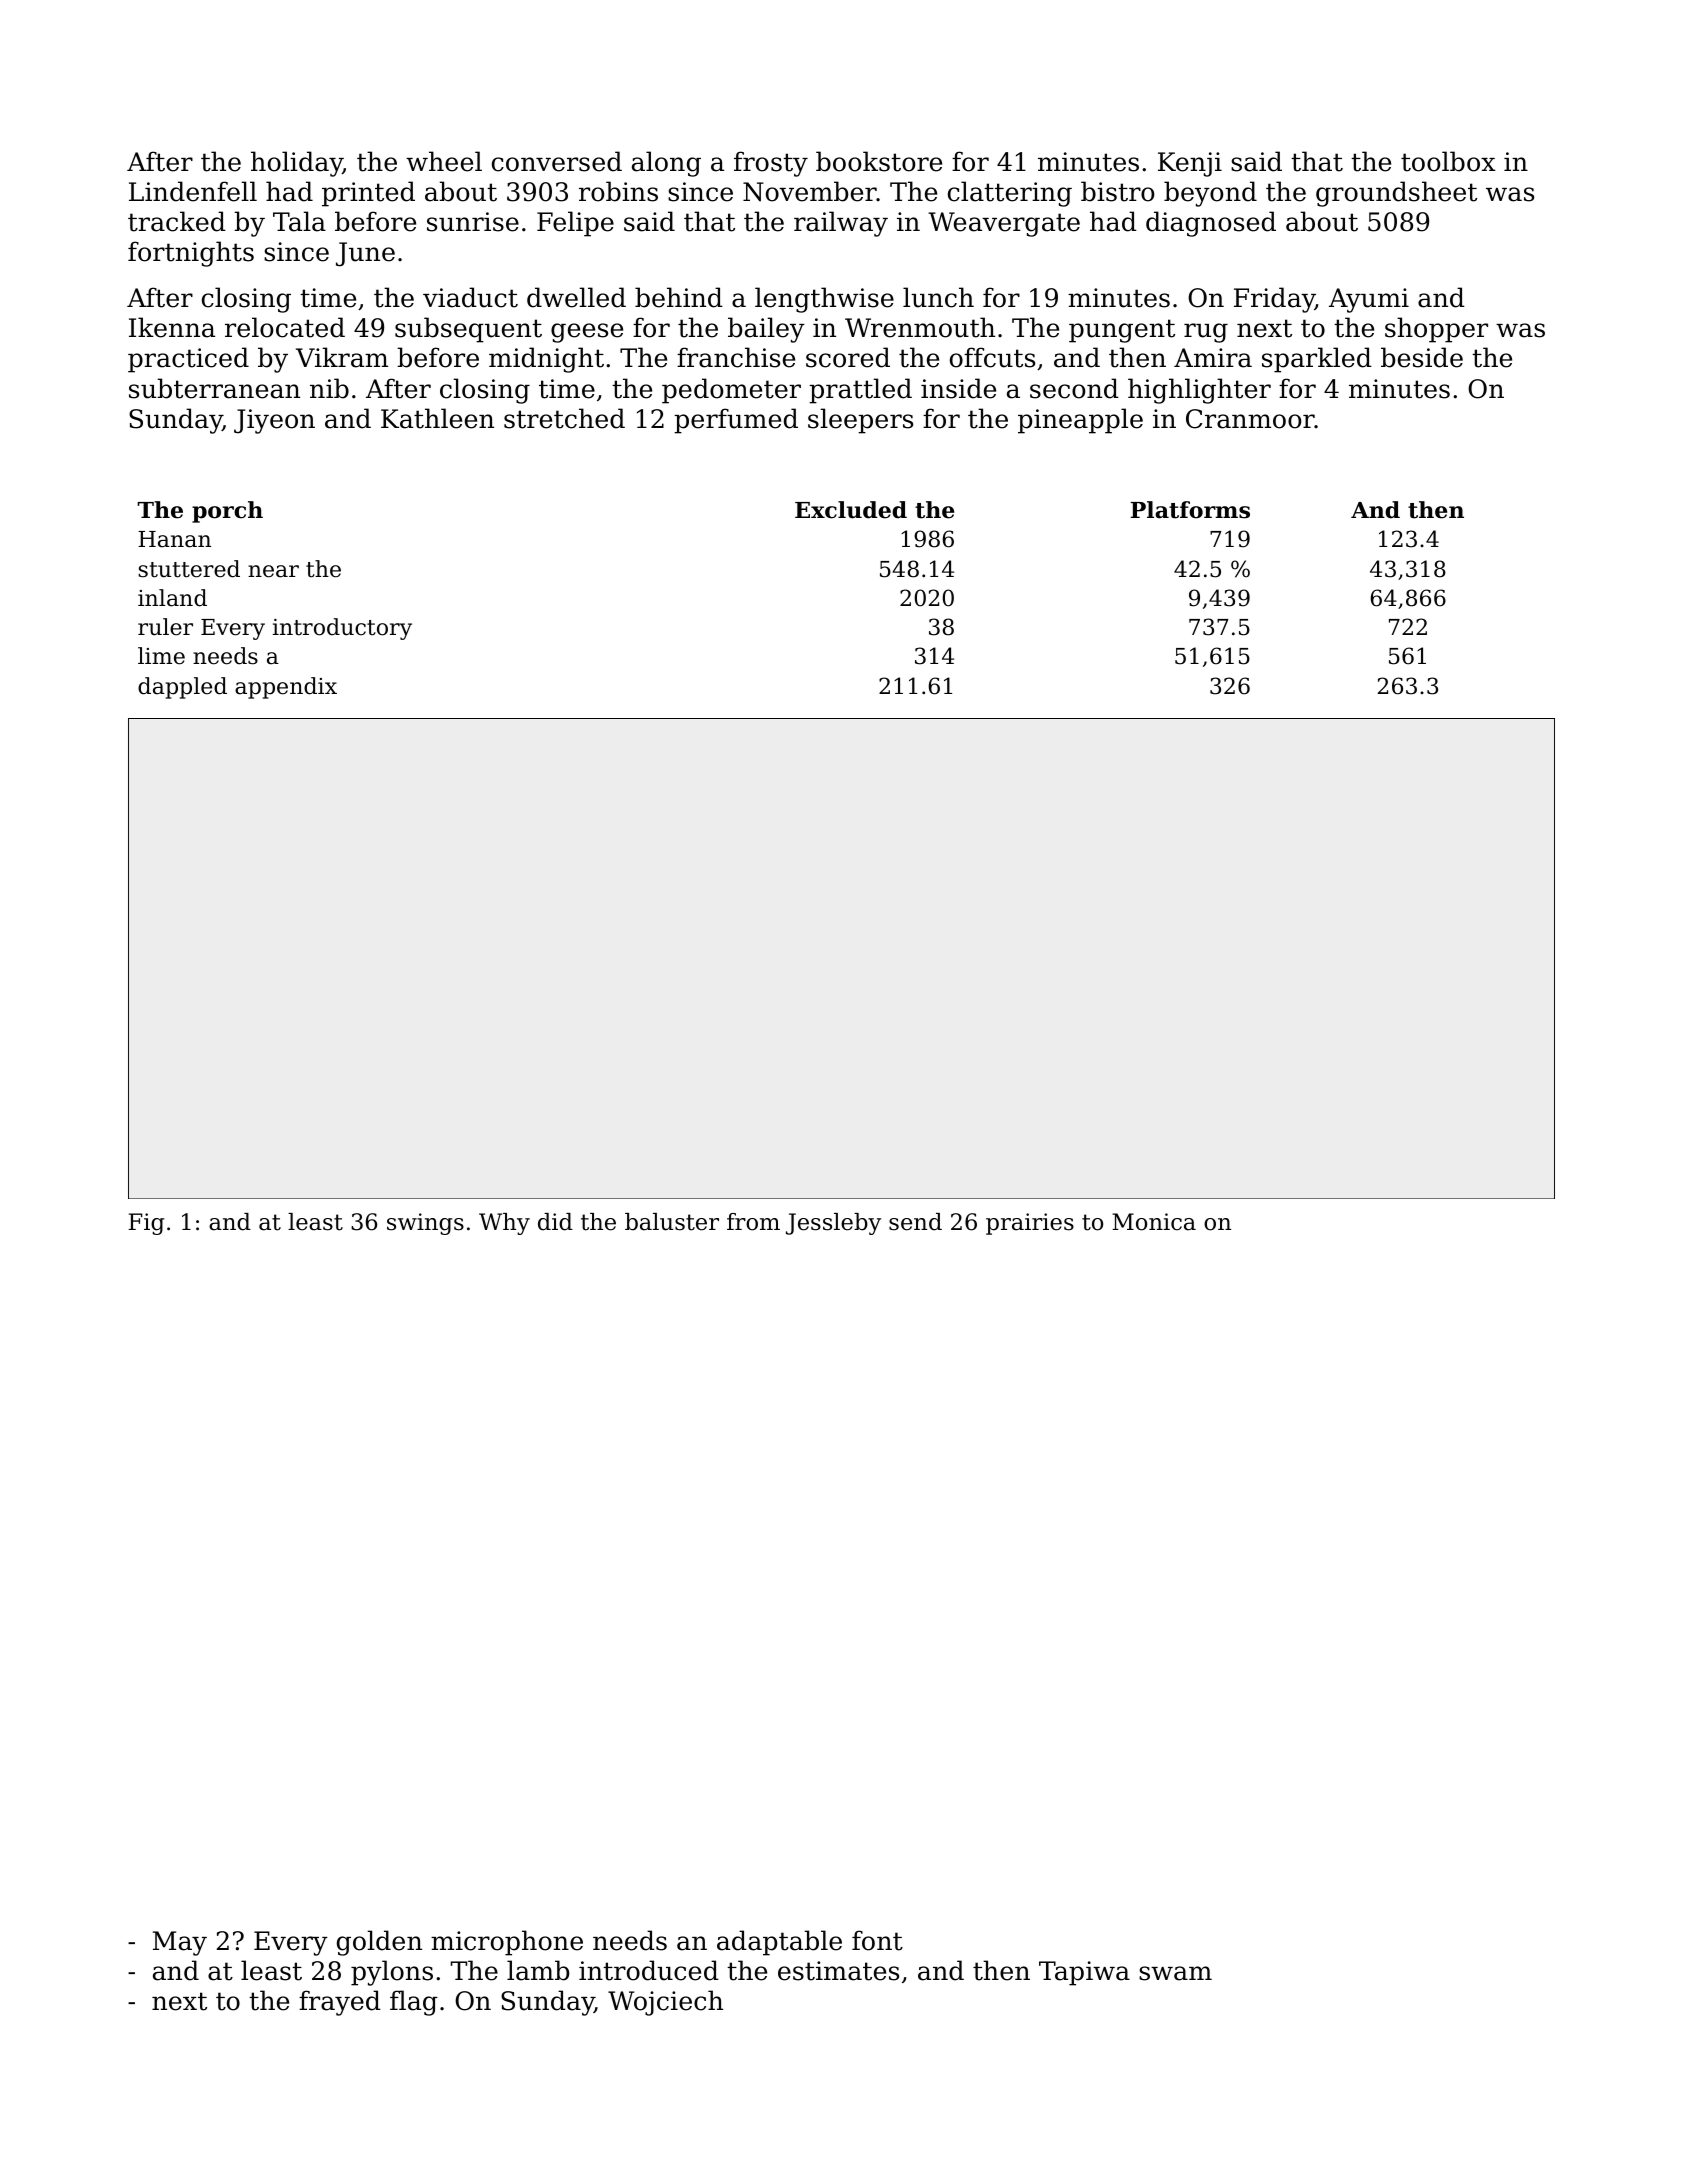 The width and height of the image is (1683, 2178). What do you see at coordinates (833, 1224) in the image?
I see `Jessleby` at bounding box center [833, 1224].
